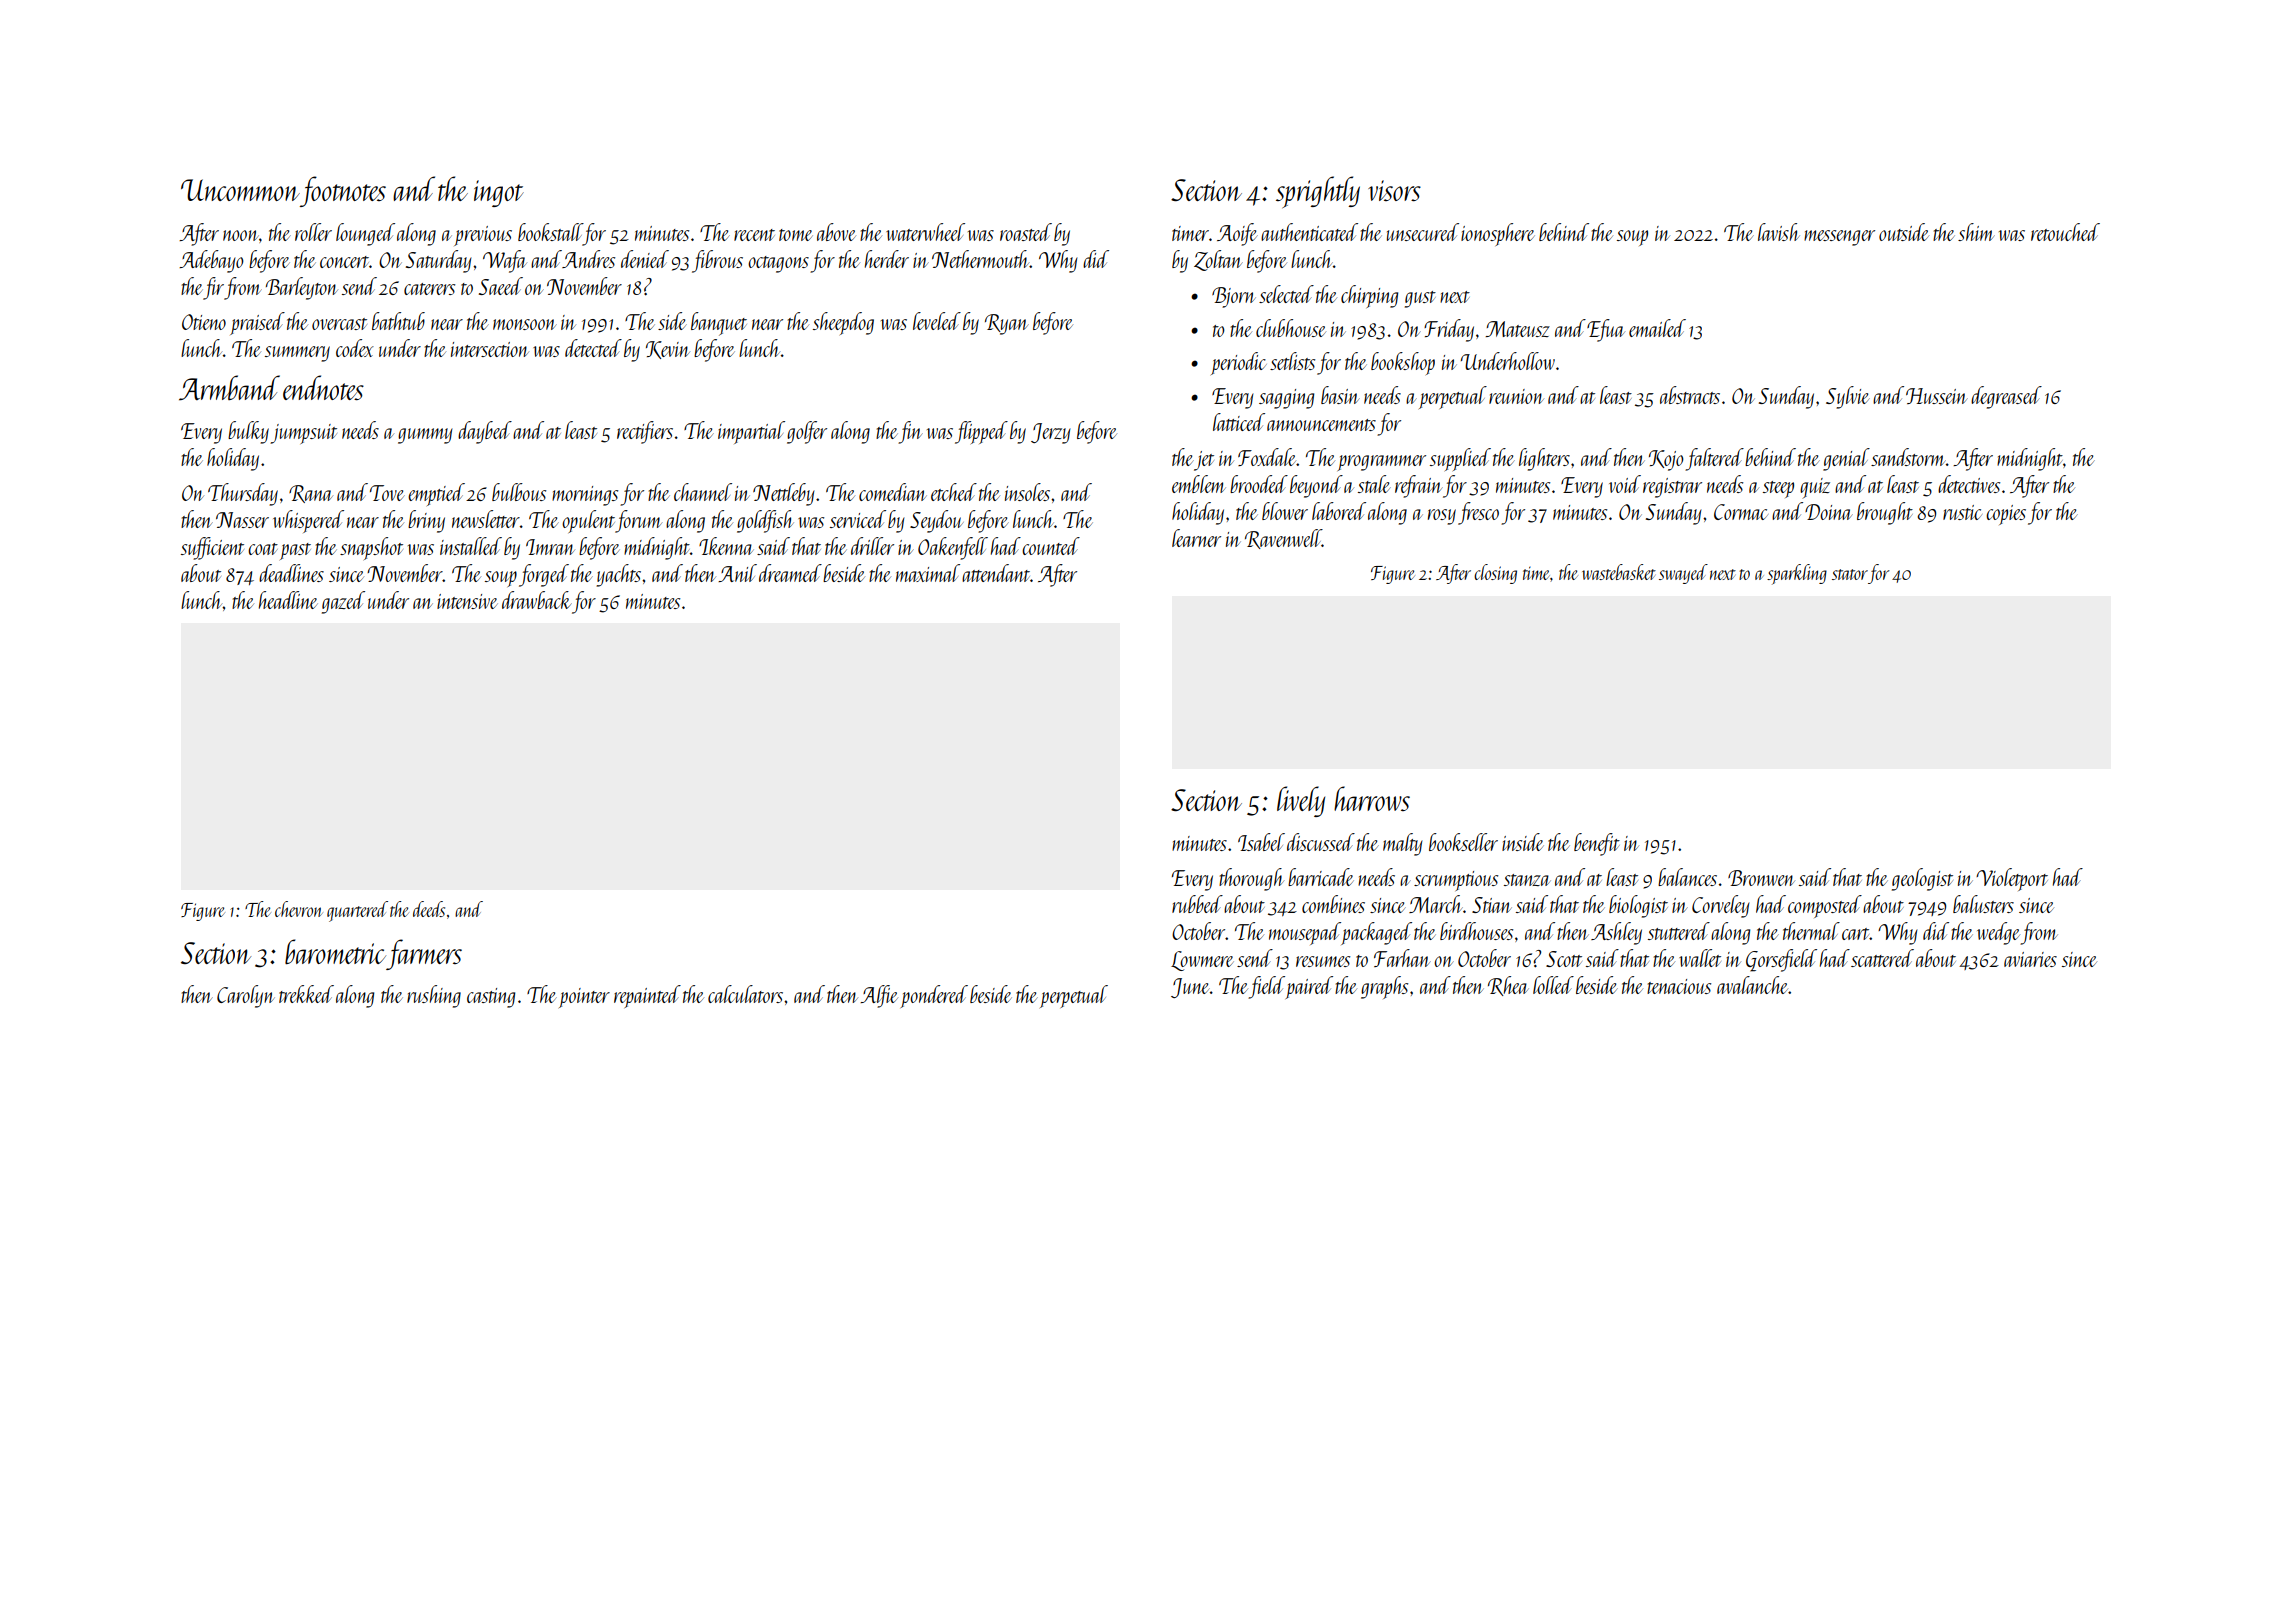 This screenshot has width=2292, height=1620. I want to click on stator, so click(1850, 574).
